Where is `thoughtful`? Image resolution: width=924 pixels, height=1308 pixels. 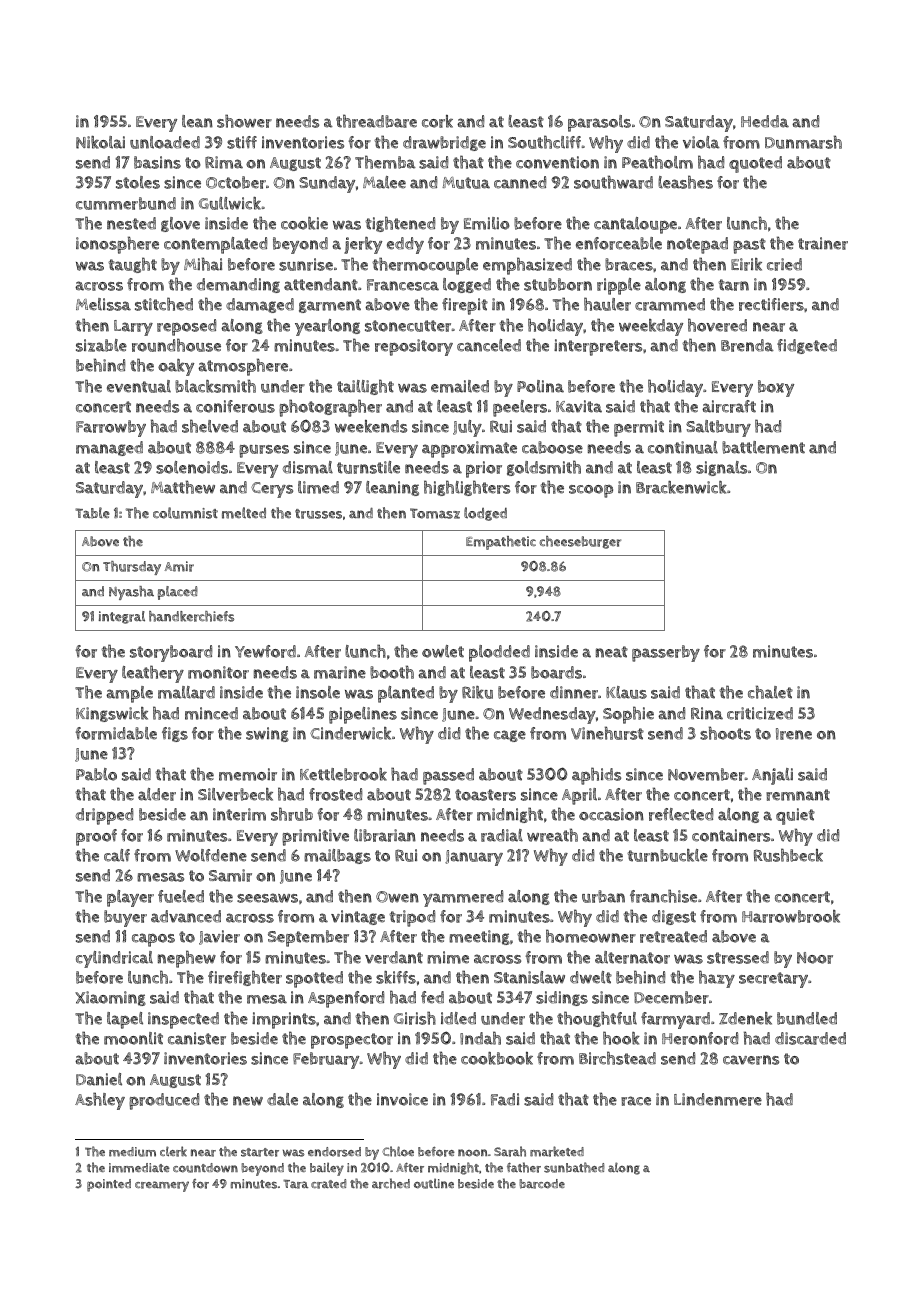 thoughtful is located at coordinates (597, 1019).
